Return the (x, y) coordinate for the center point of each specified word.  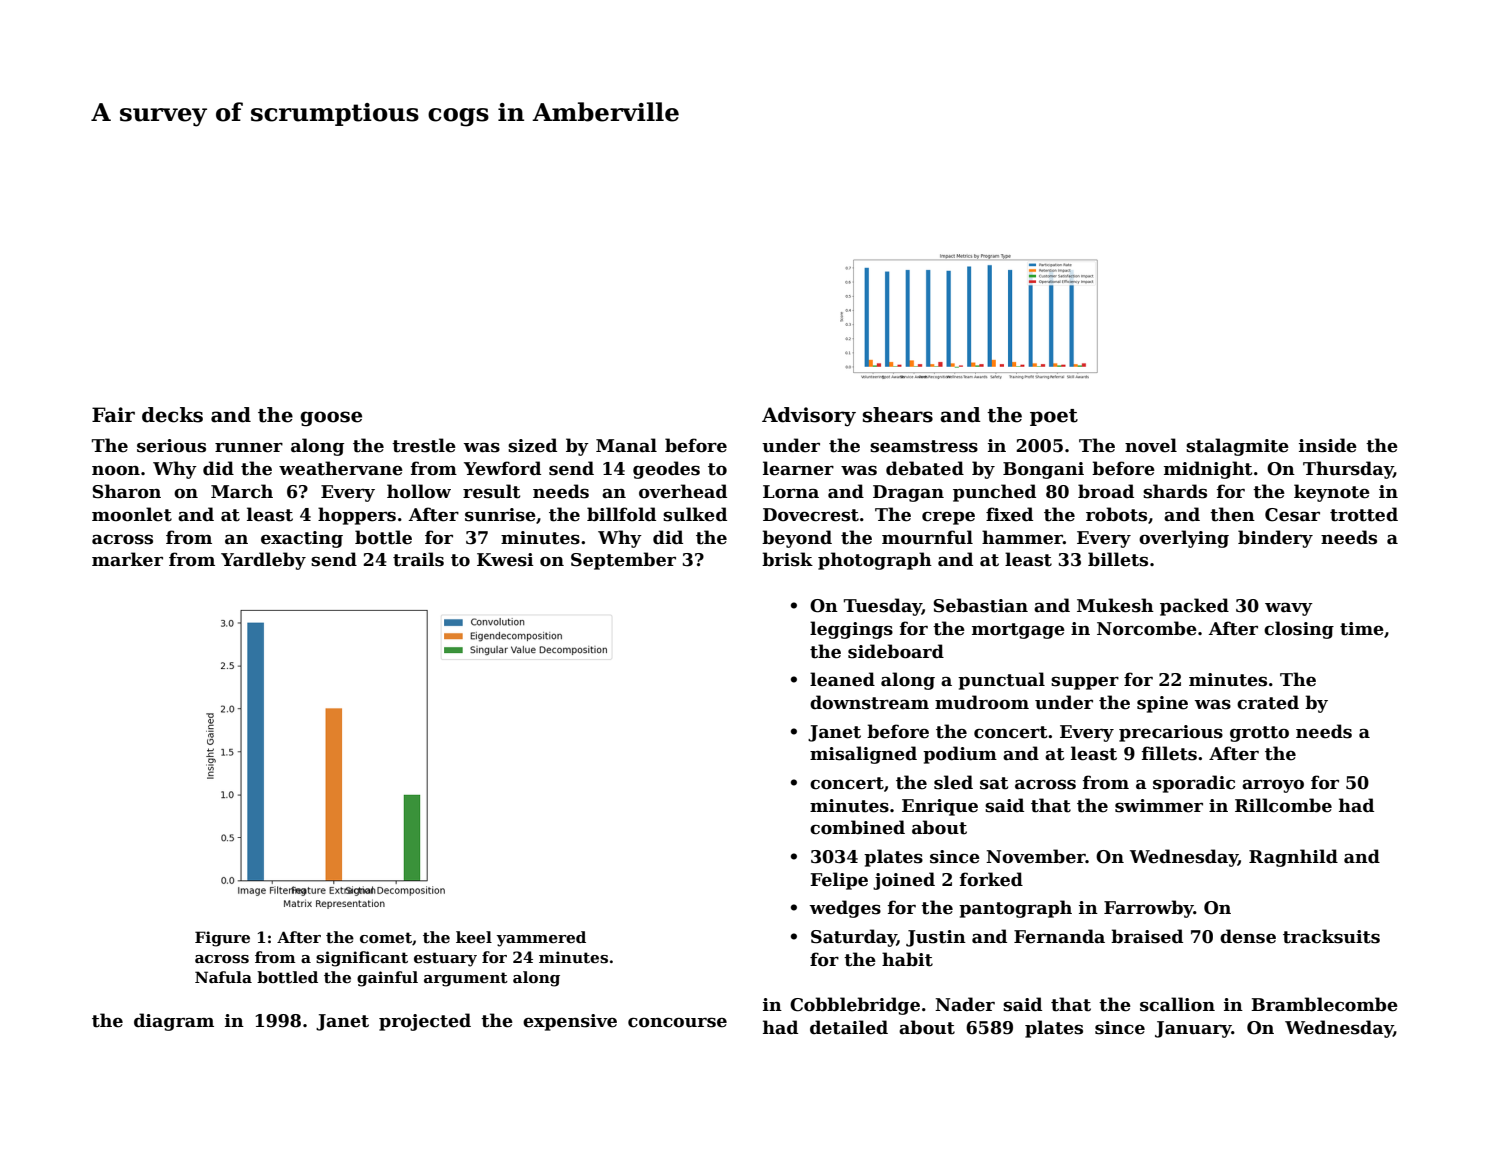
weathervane (341, 468)
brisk (787, 559)
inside (1328, 445)
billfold (621, 514)
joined (904, 881)
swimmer (1159, 806)
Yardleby (263, 561)
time (1362, 629)
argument (466, 979)
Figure (222, 939)
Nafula (223, 977)
